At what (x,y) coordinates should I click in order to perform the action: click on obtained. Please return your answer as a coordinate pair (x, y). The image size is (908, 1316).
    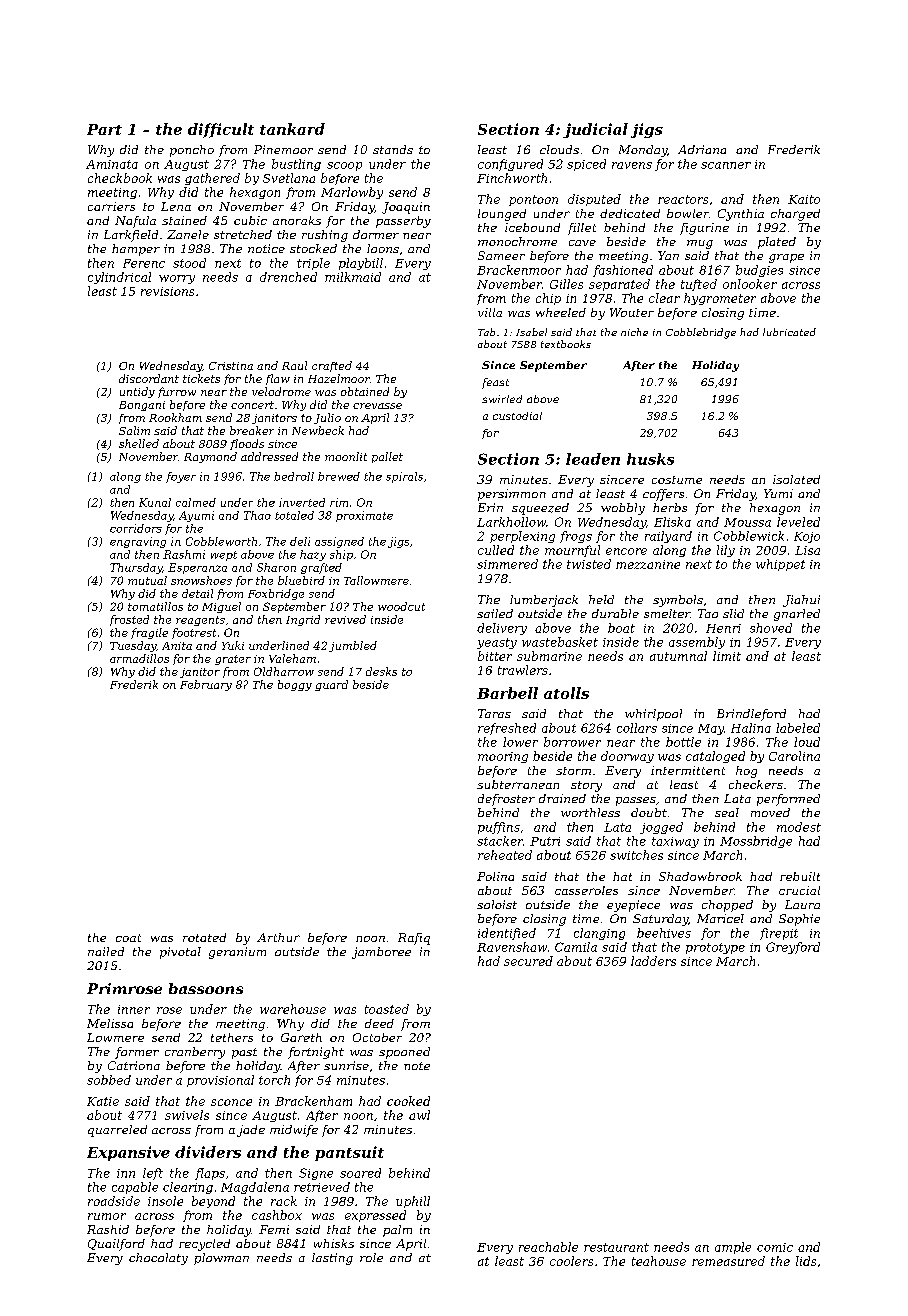
    Looking at the image, I should click on (365, 391).
